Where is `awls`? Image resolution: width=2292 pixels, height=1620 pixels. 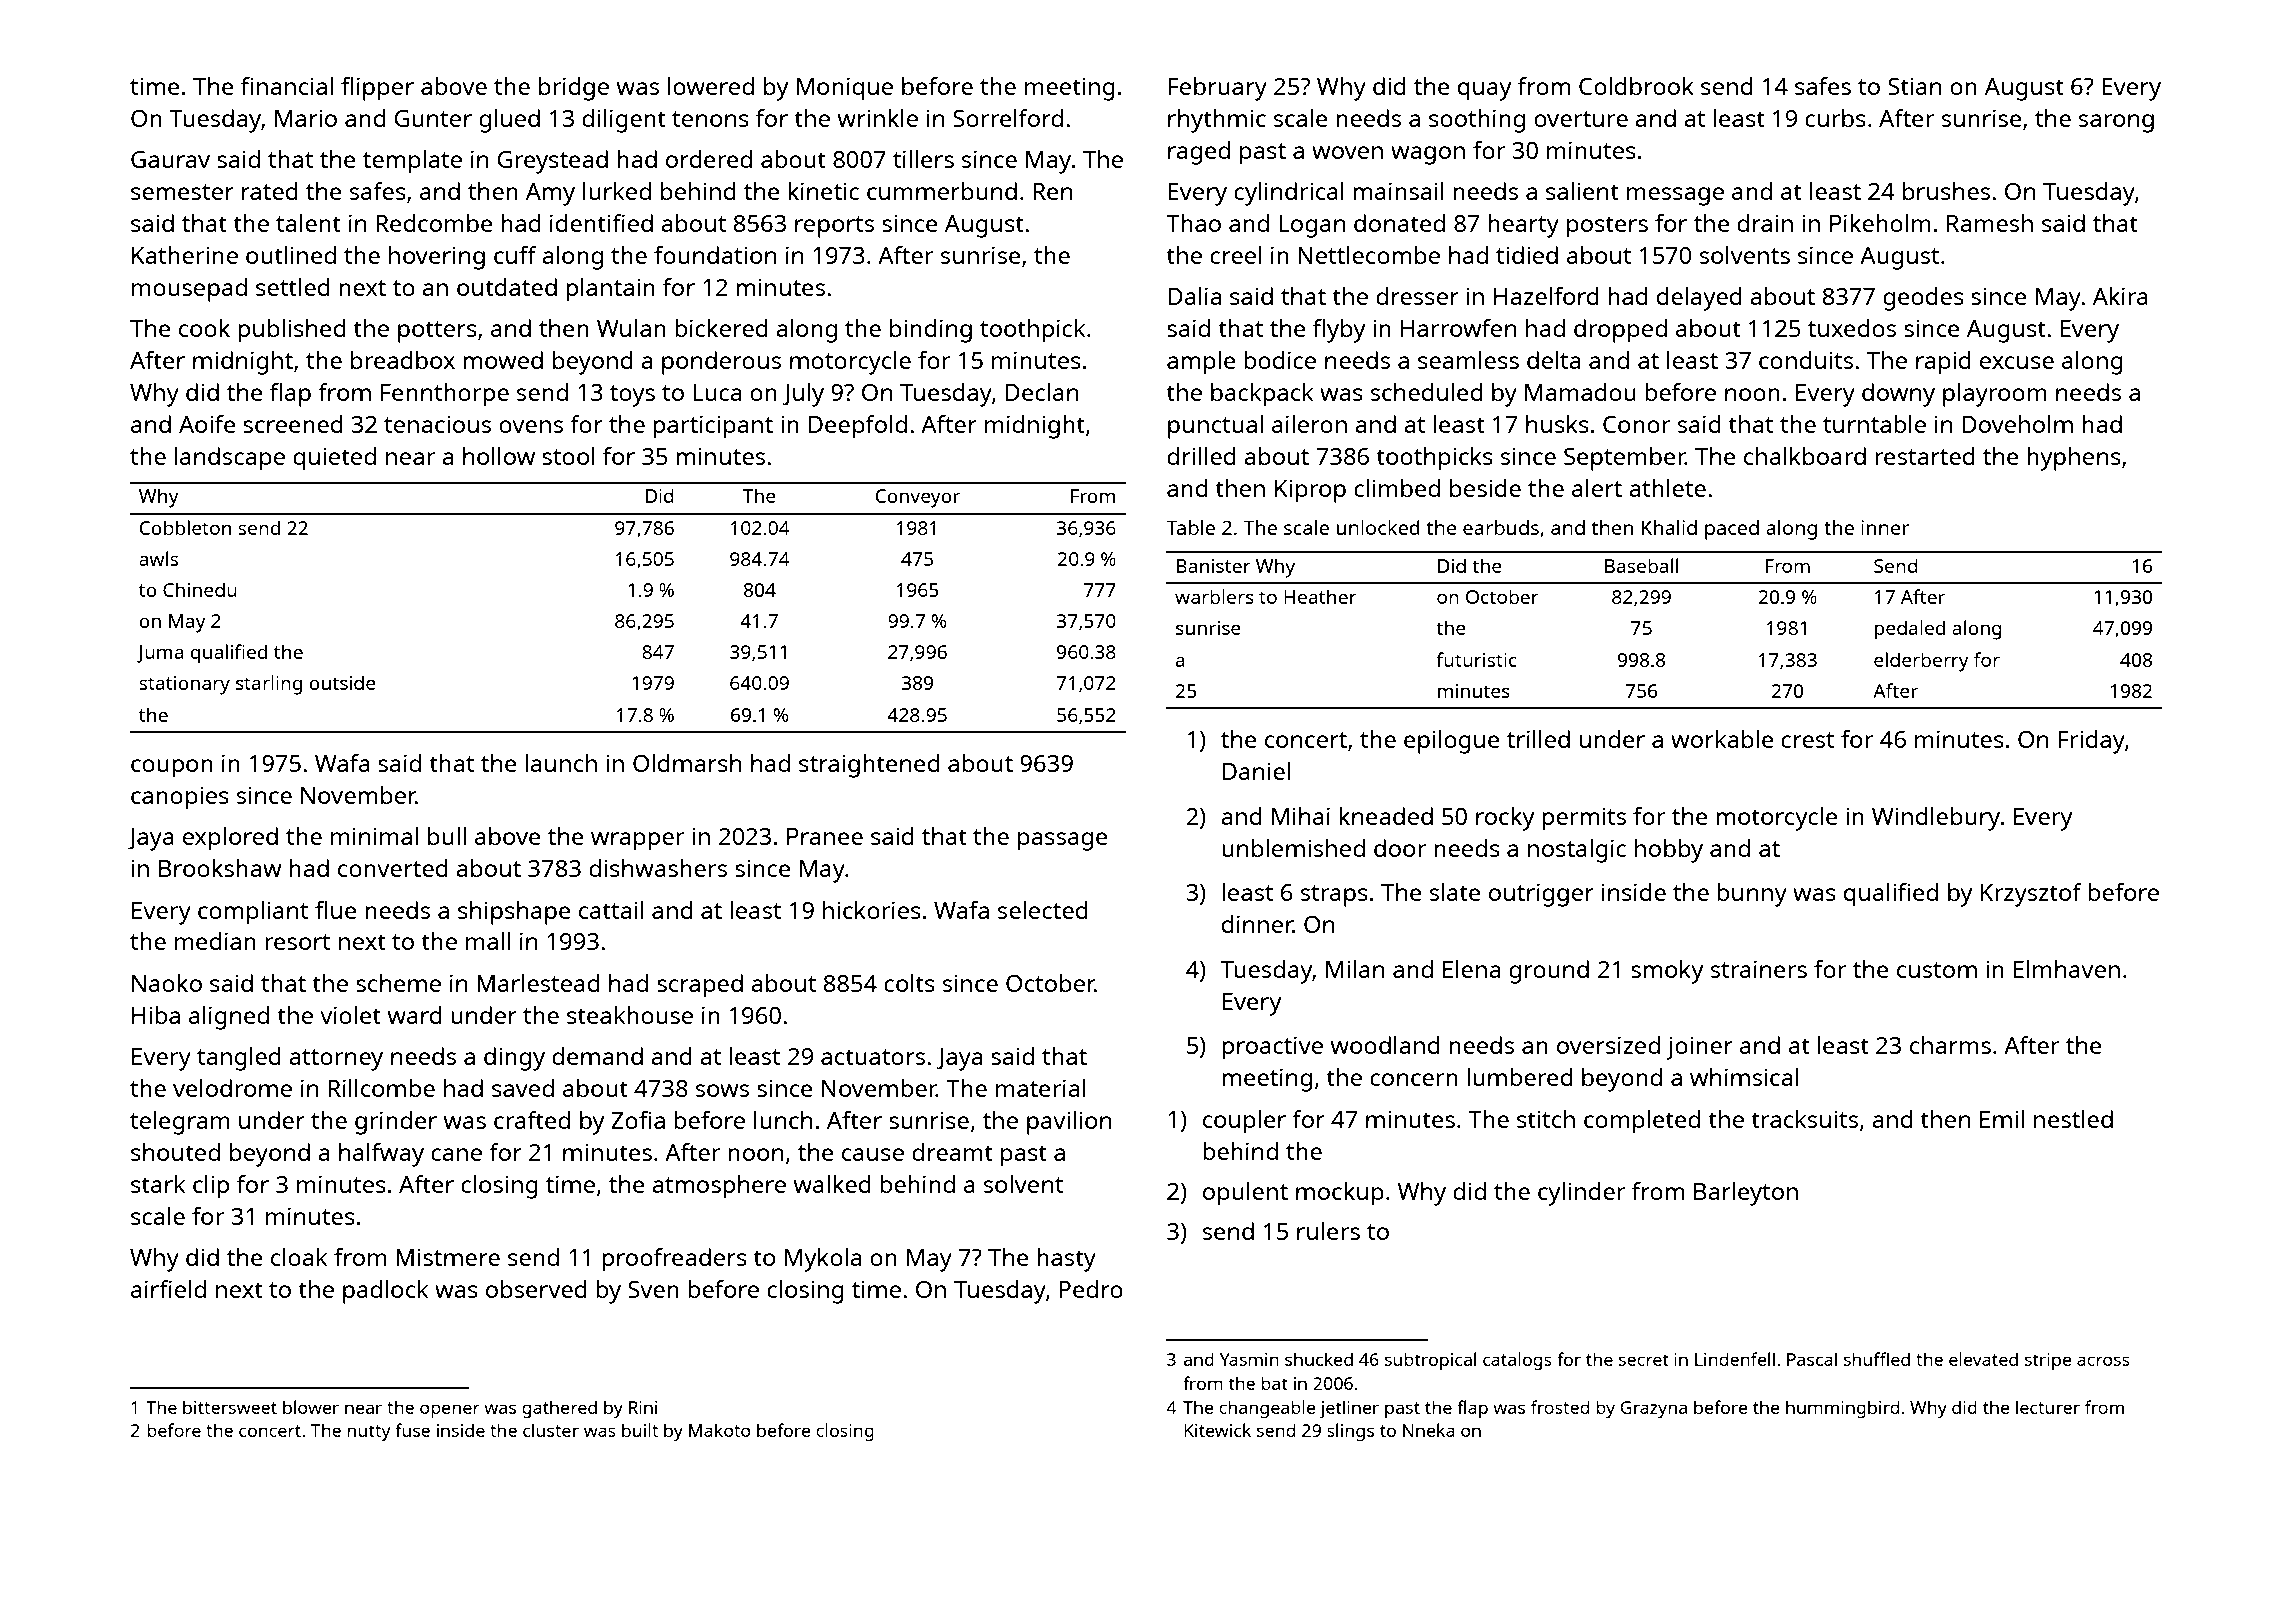
awls is located at coordinates (158, 558).
